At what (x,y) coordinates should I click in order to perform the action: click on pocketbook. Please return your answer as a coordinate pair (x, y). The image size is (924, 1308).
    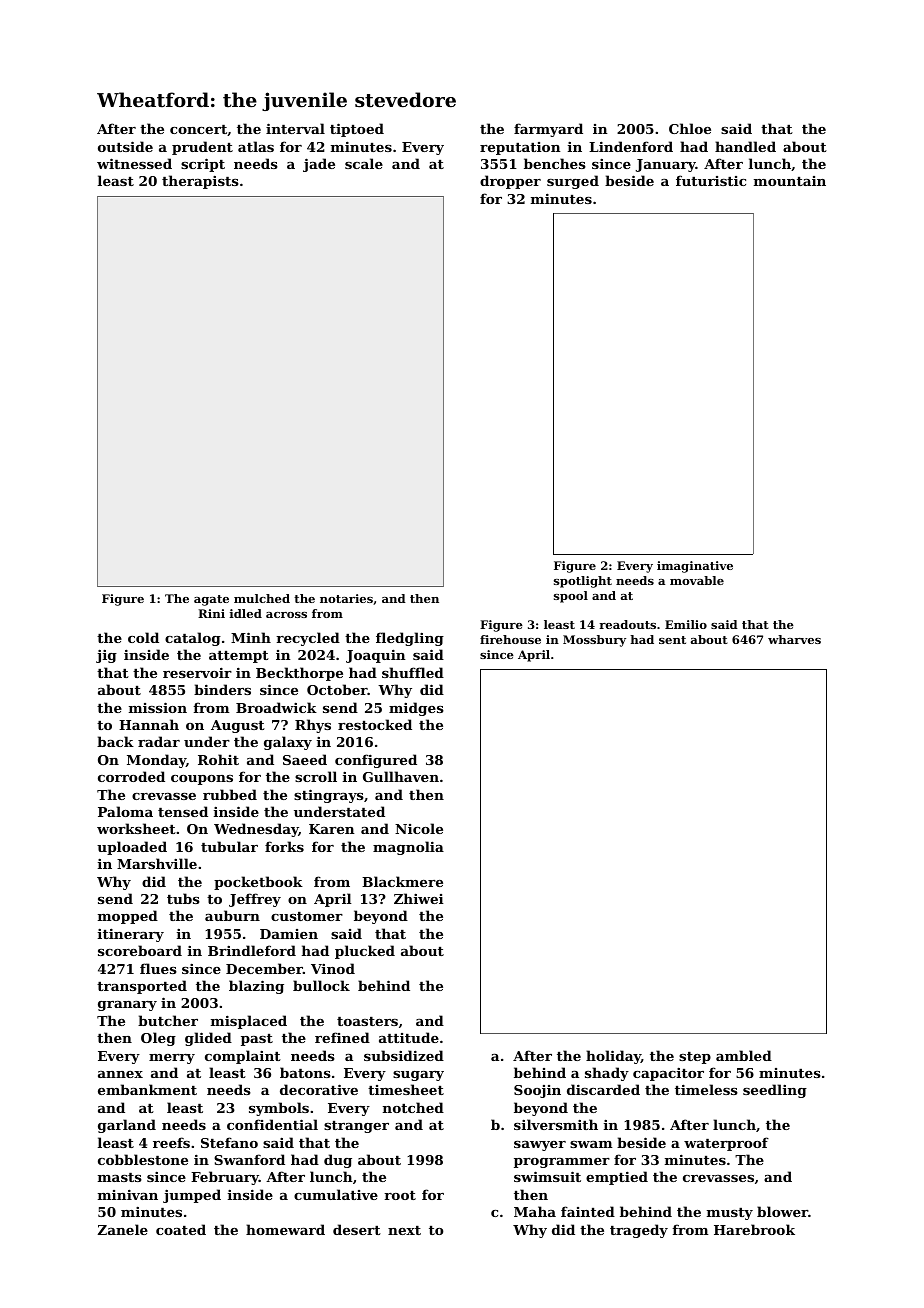
    Looking at the image, I should click on (258, 883).
